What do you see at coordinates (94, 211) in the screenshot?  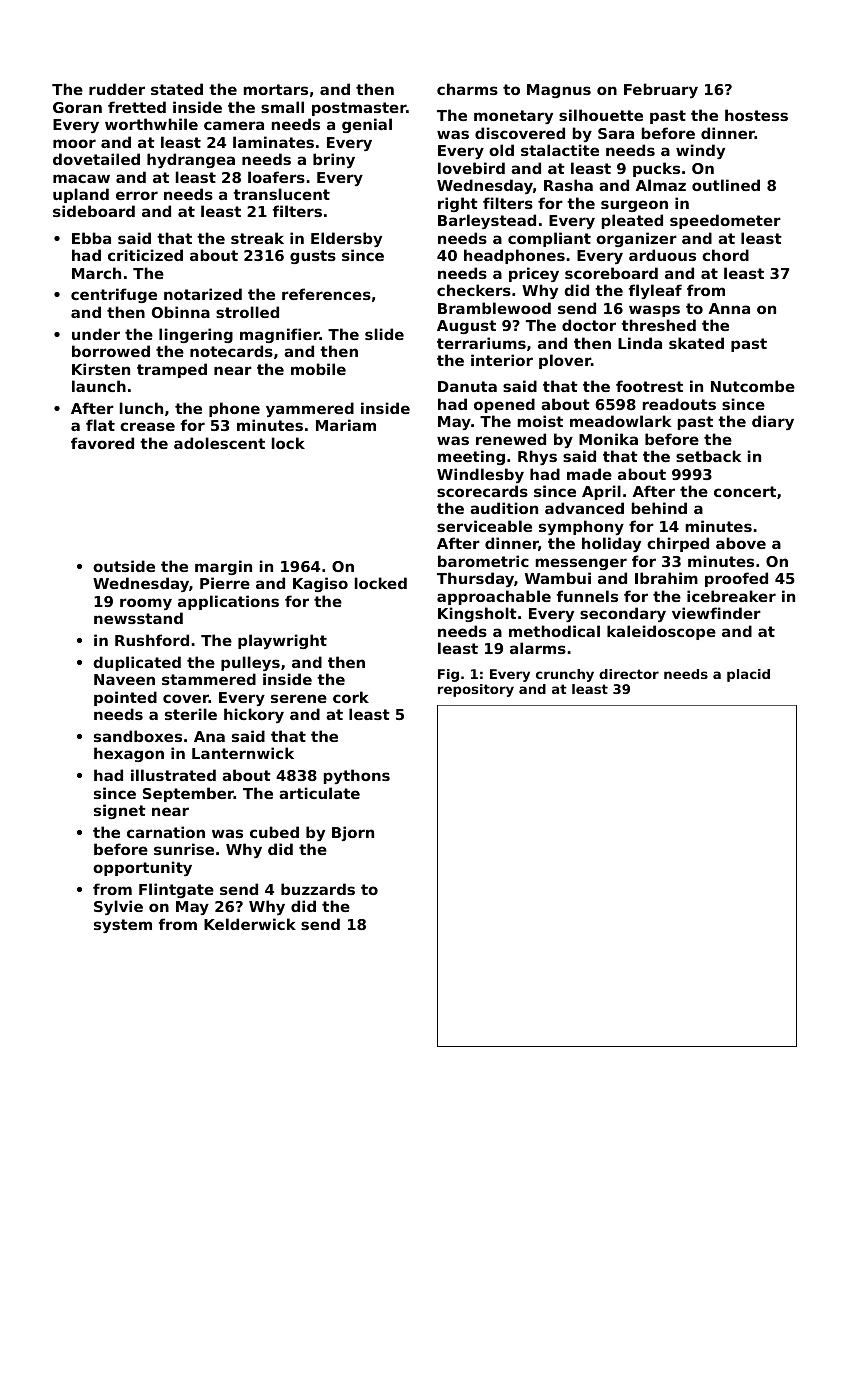 I see `sideboard` at bounding box center [94, 211].
